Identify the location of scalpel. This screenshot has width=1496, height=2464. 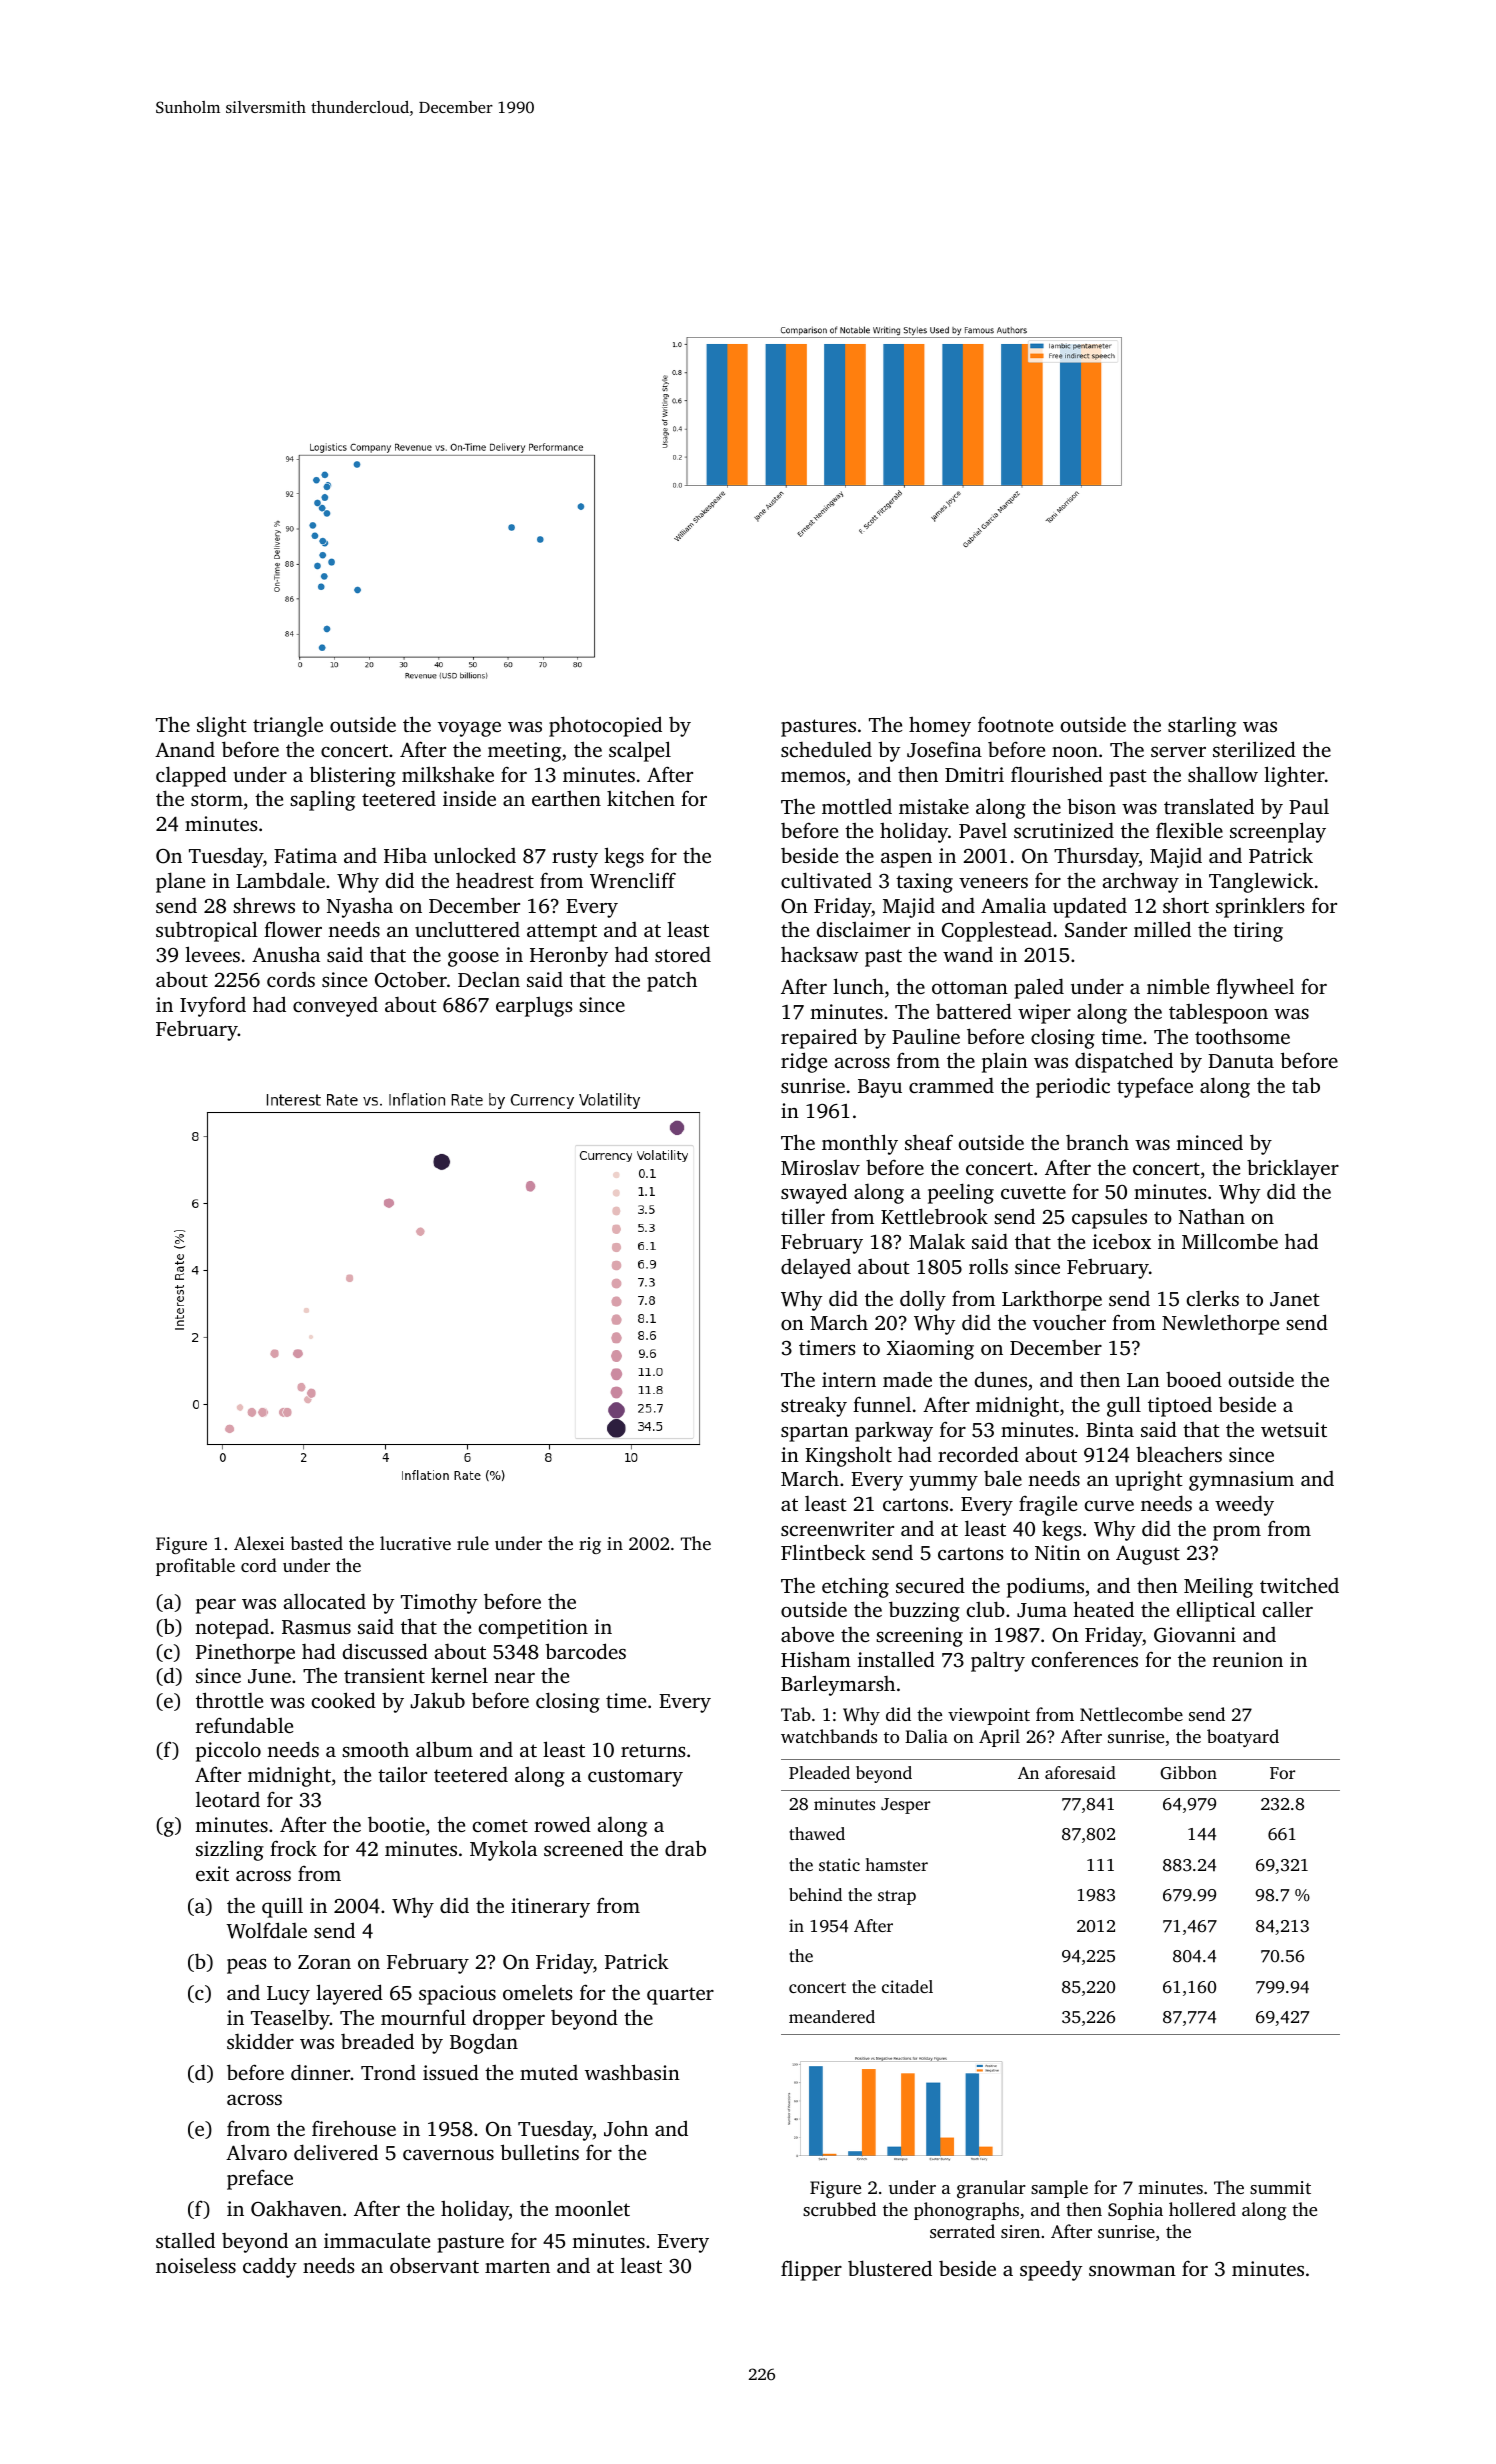
(640, 751).
